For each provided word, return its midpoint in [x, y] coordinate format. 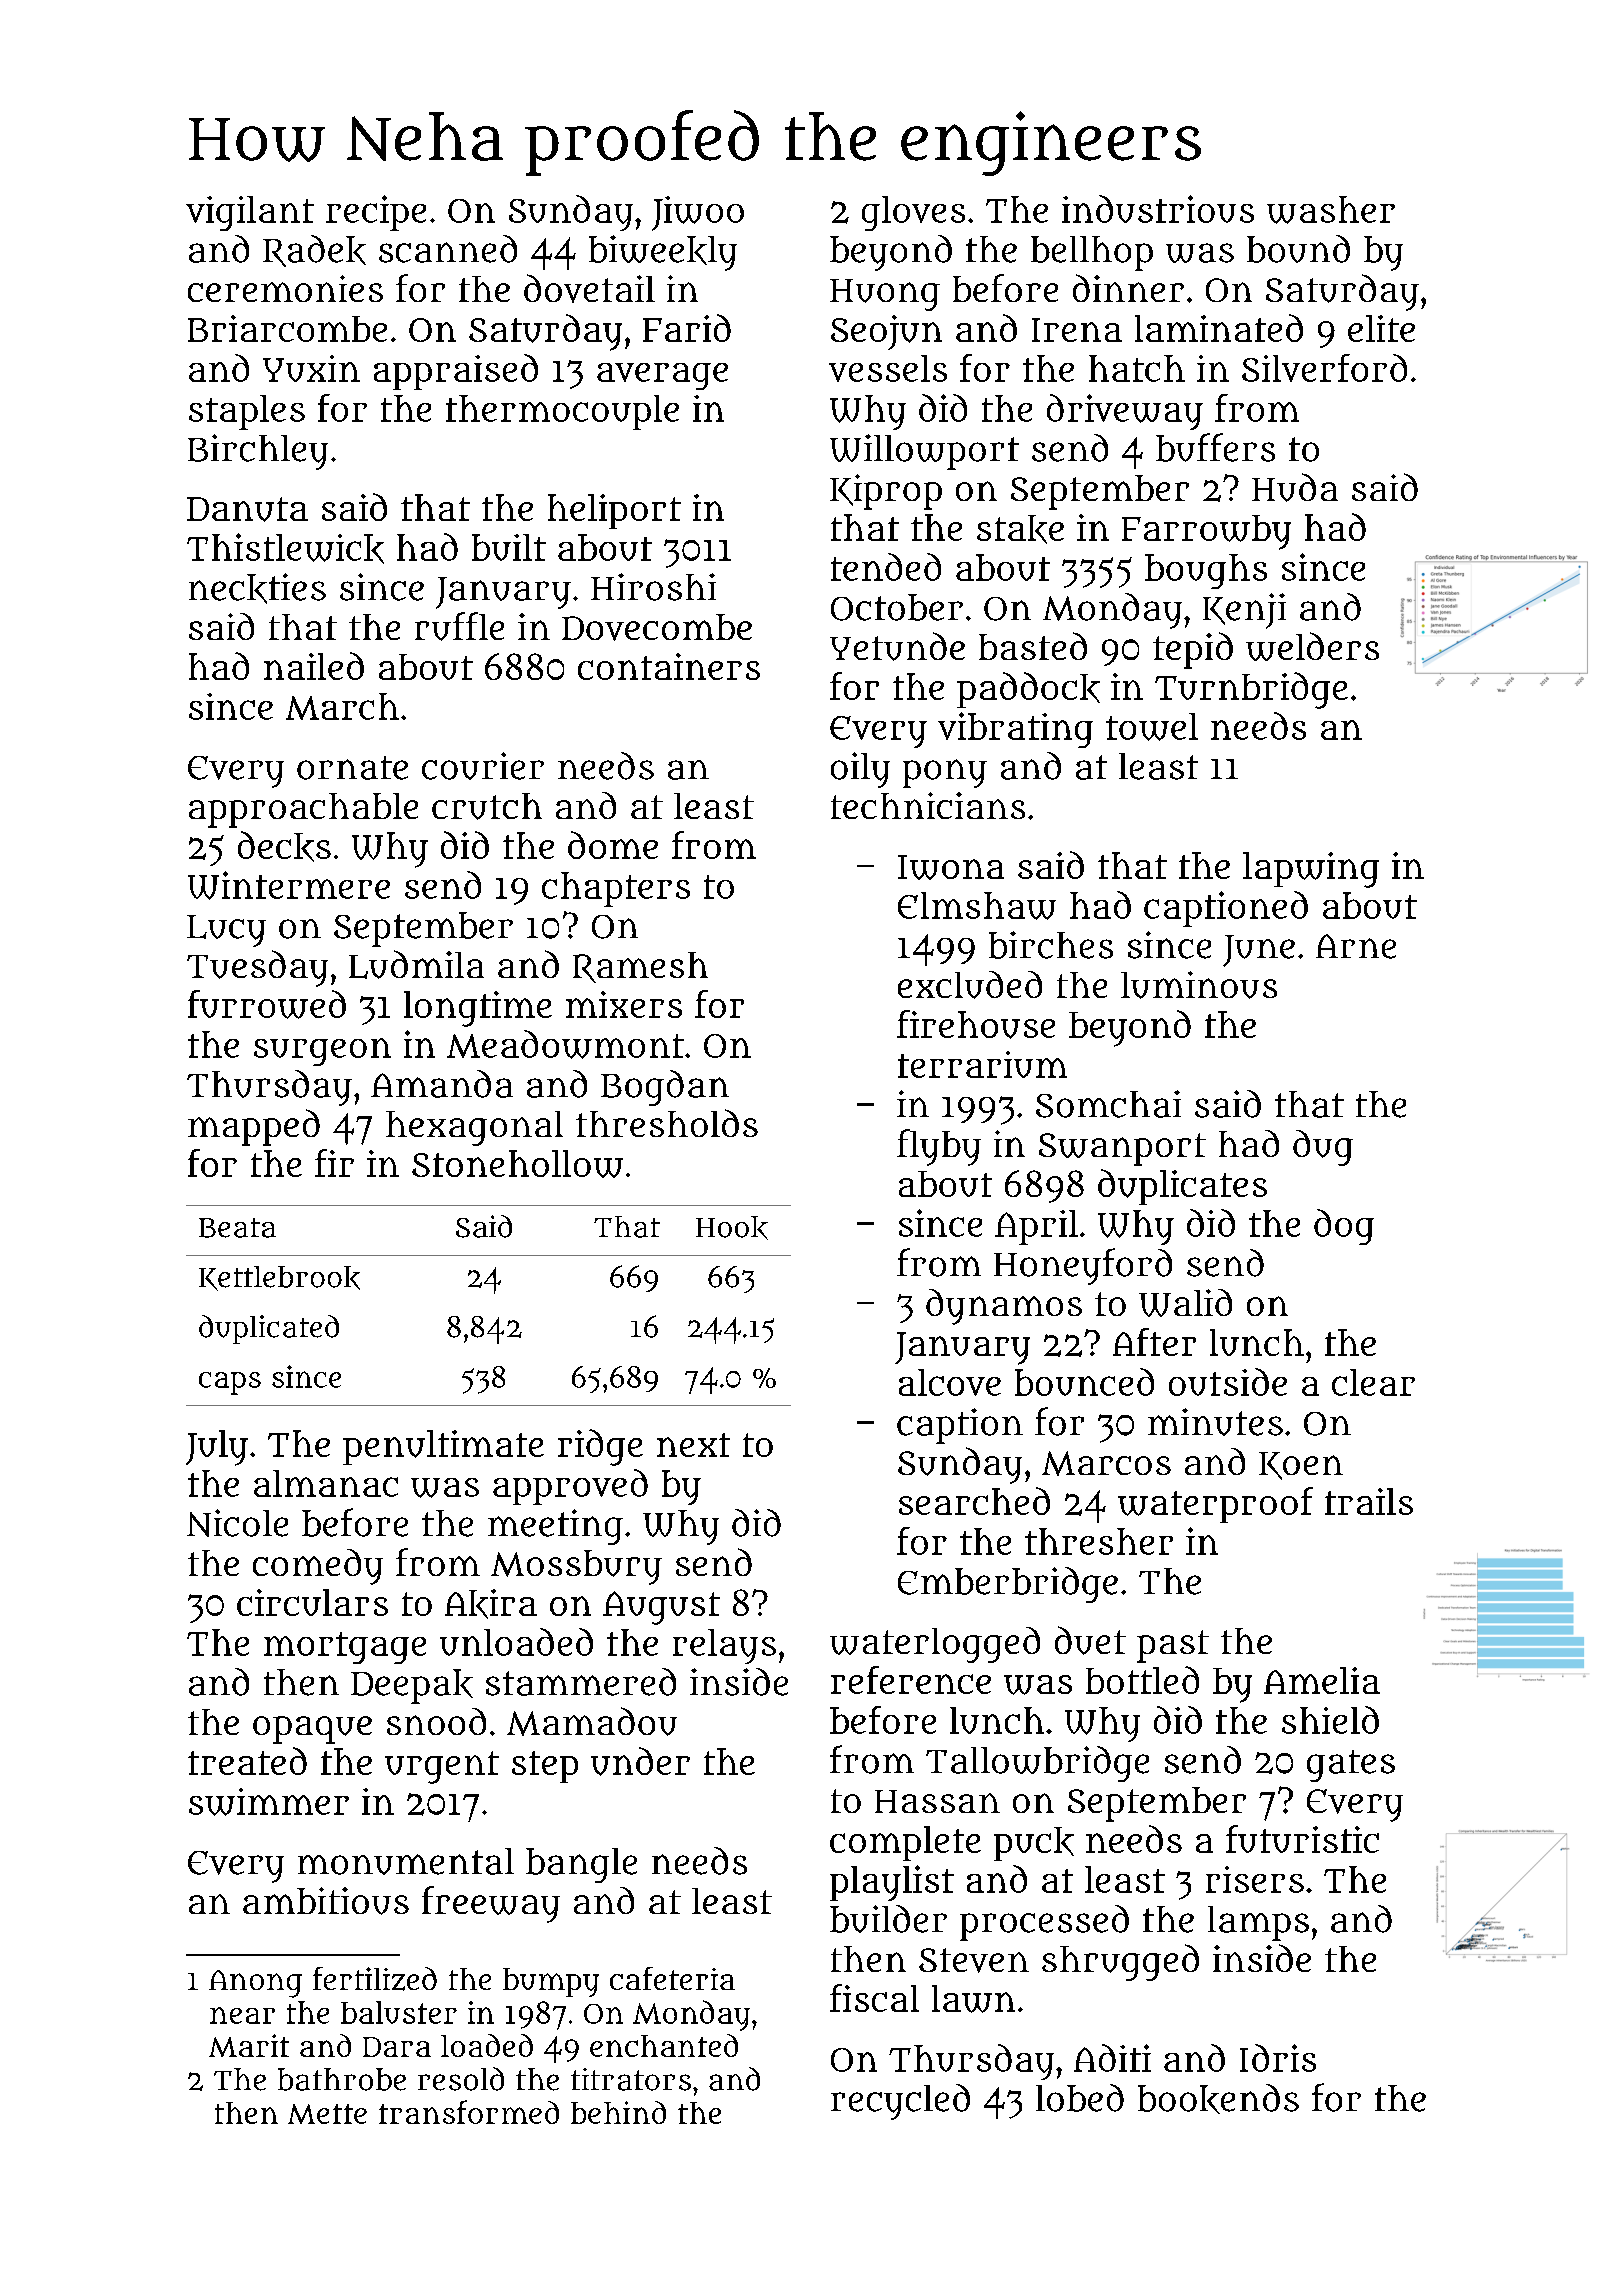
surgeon [322, 1052]
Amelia [1322, 1680]
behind [618, 2112]
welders [1312, 646]
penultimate [443, 1447]
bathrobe [342, 2079]
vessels [888, 368]
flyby [939, 1147]
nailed [314, 666]
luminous [1199, 985]
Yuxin [311, 368]
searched [974, 1501]
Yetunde [897, 646]
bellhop [1092, 253]
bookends [1218, 2099]
